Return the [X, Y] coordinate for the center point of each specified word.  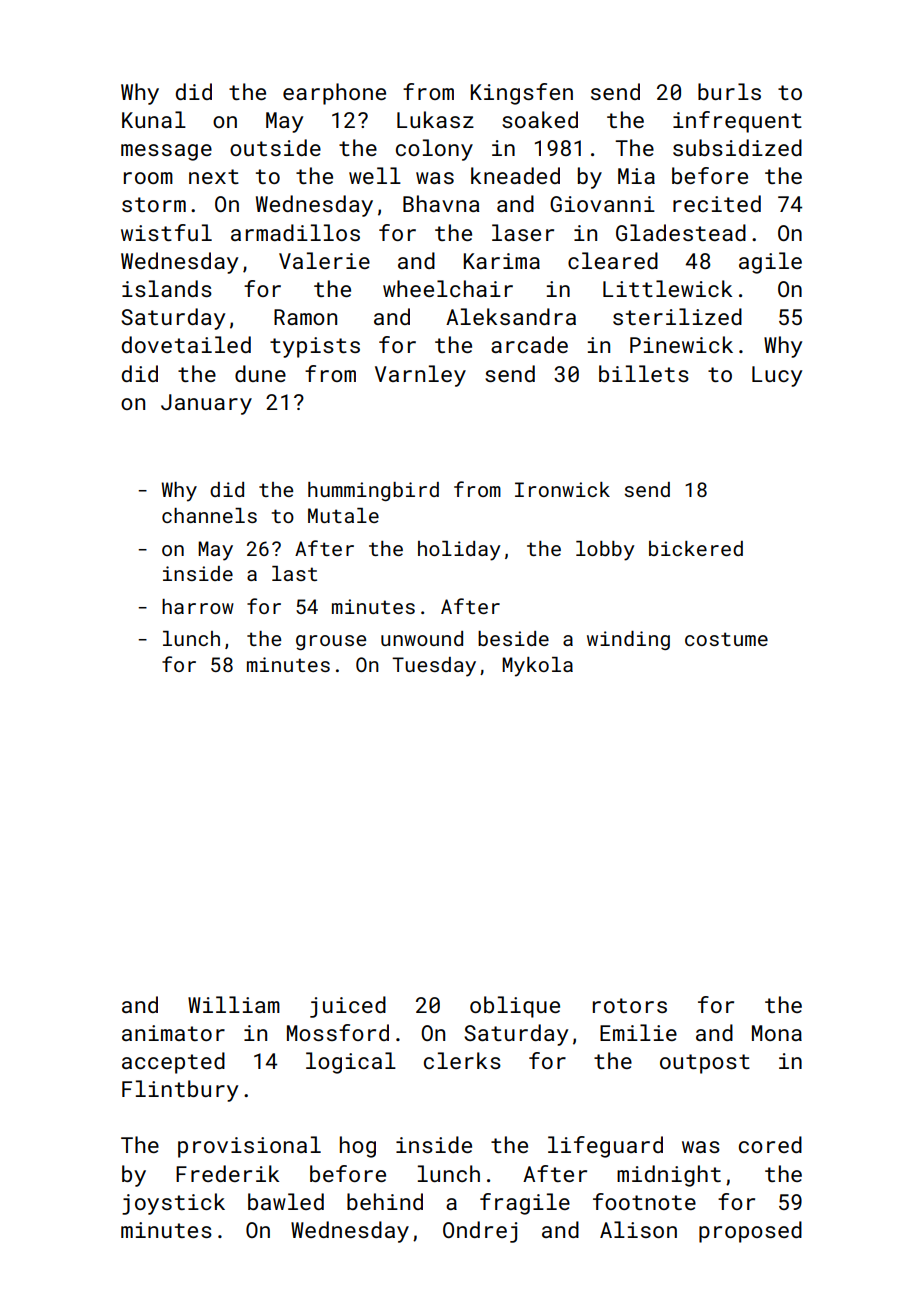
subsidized [737, 147]
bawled [286, 1201]
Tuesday [434, 667]
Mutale [343, 515]
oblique [515, 1007]
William [234, 1004]
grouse [331, 642]
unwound [422, 638]
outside [275, 147]
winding [628, 640]
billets [644, 373]
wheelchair [448, 288]
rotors [630, 1005]
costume [726, 639]
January [206, 404]
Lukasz [435, 119]
